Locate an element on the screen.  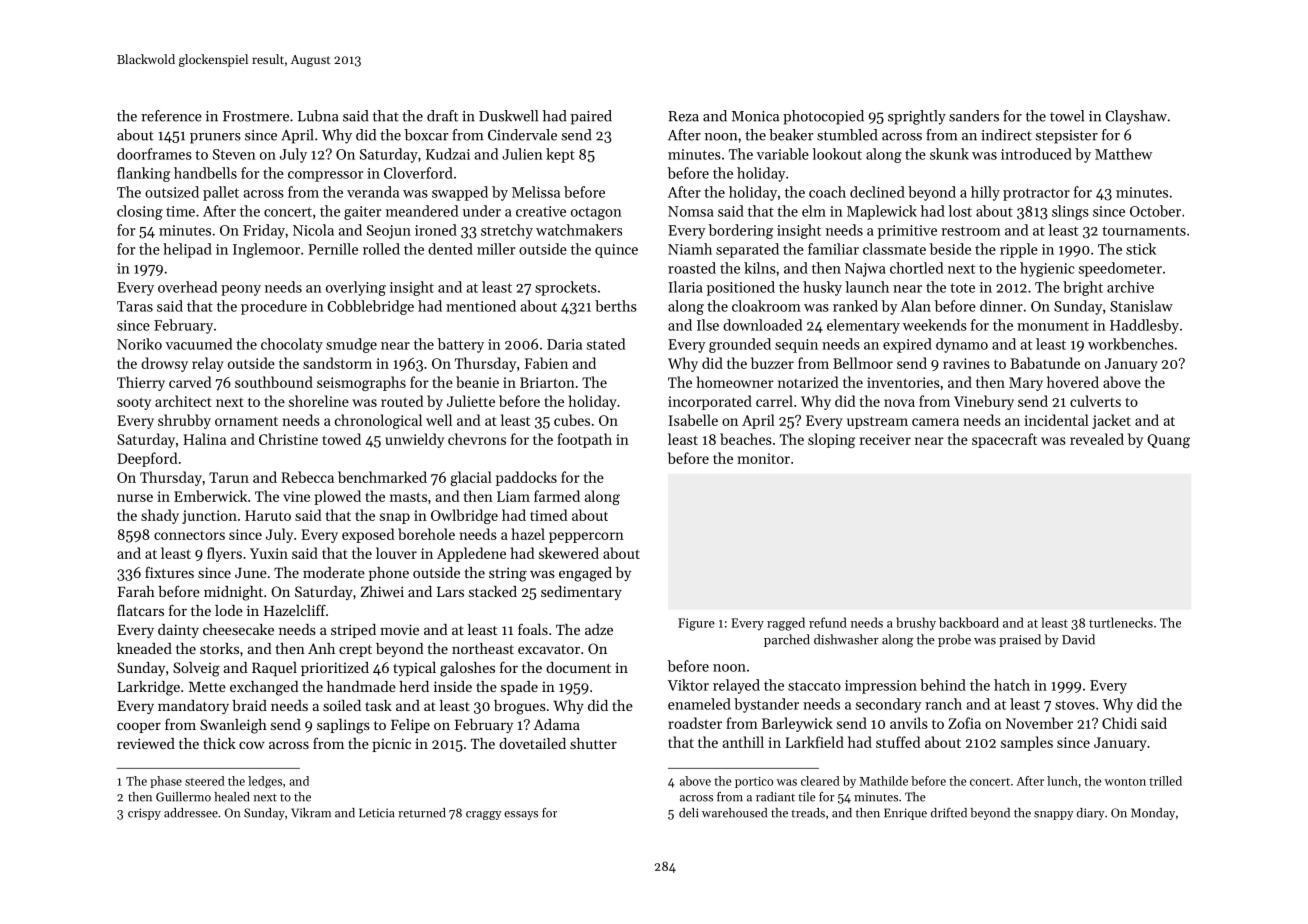
Monica is located at coordinates (755, 116).
